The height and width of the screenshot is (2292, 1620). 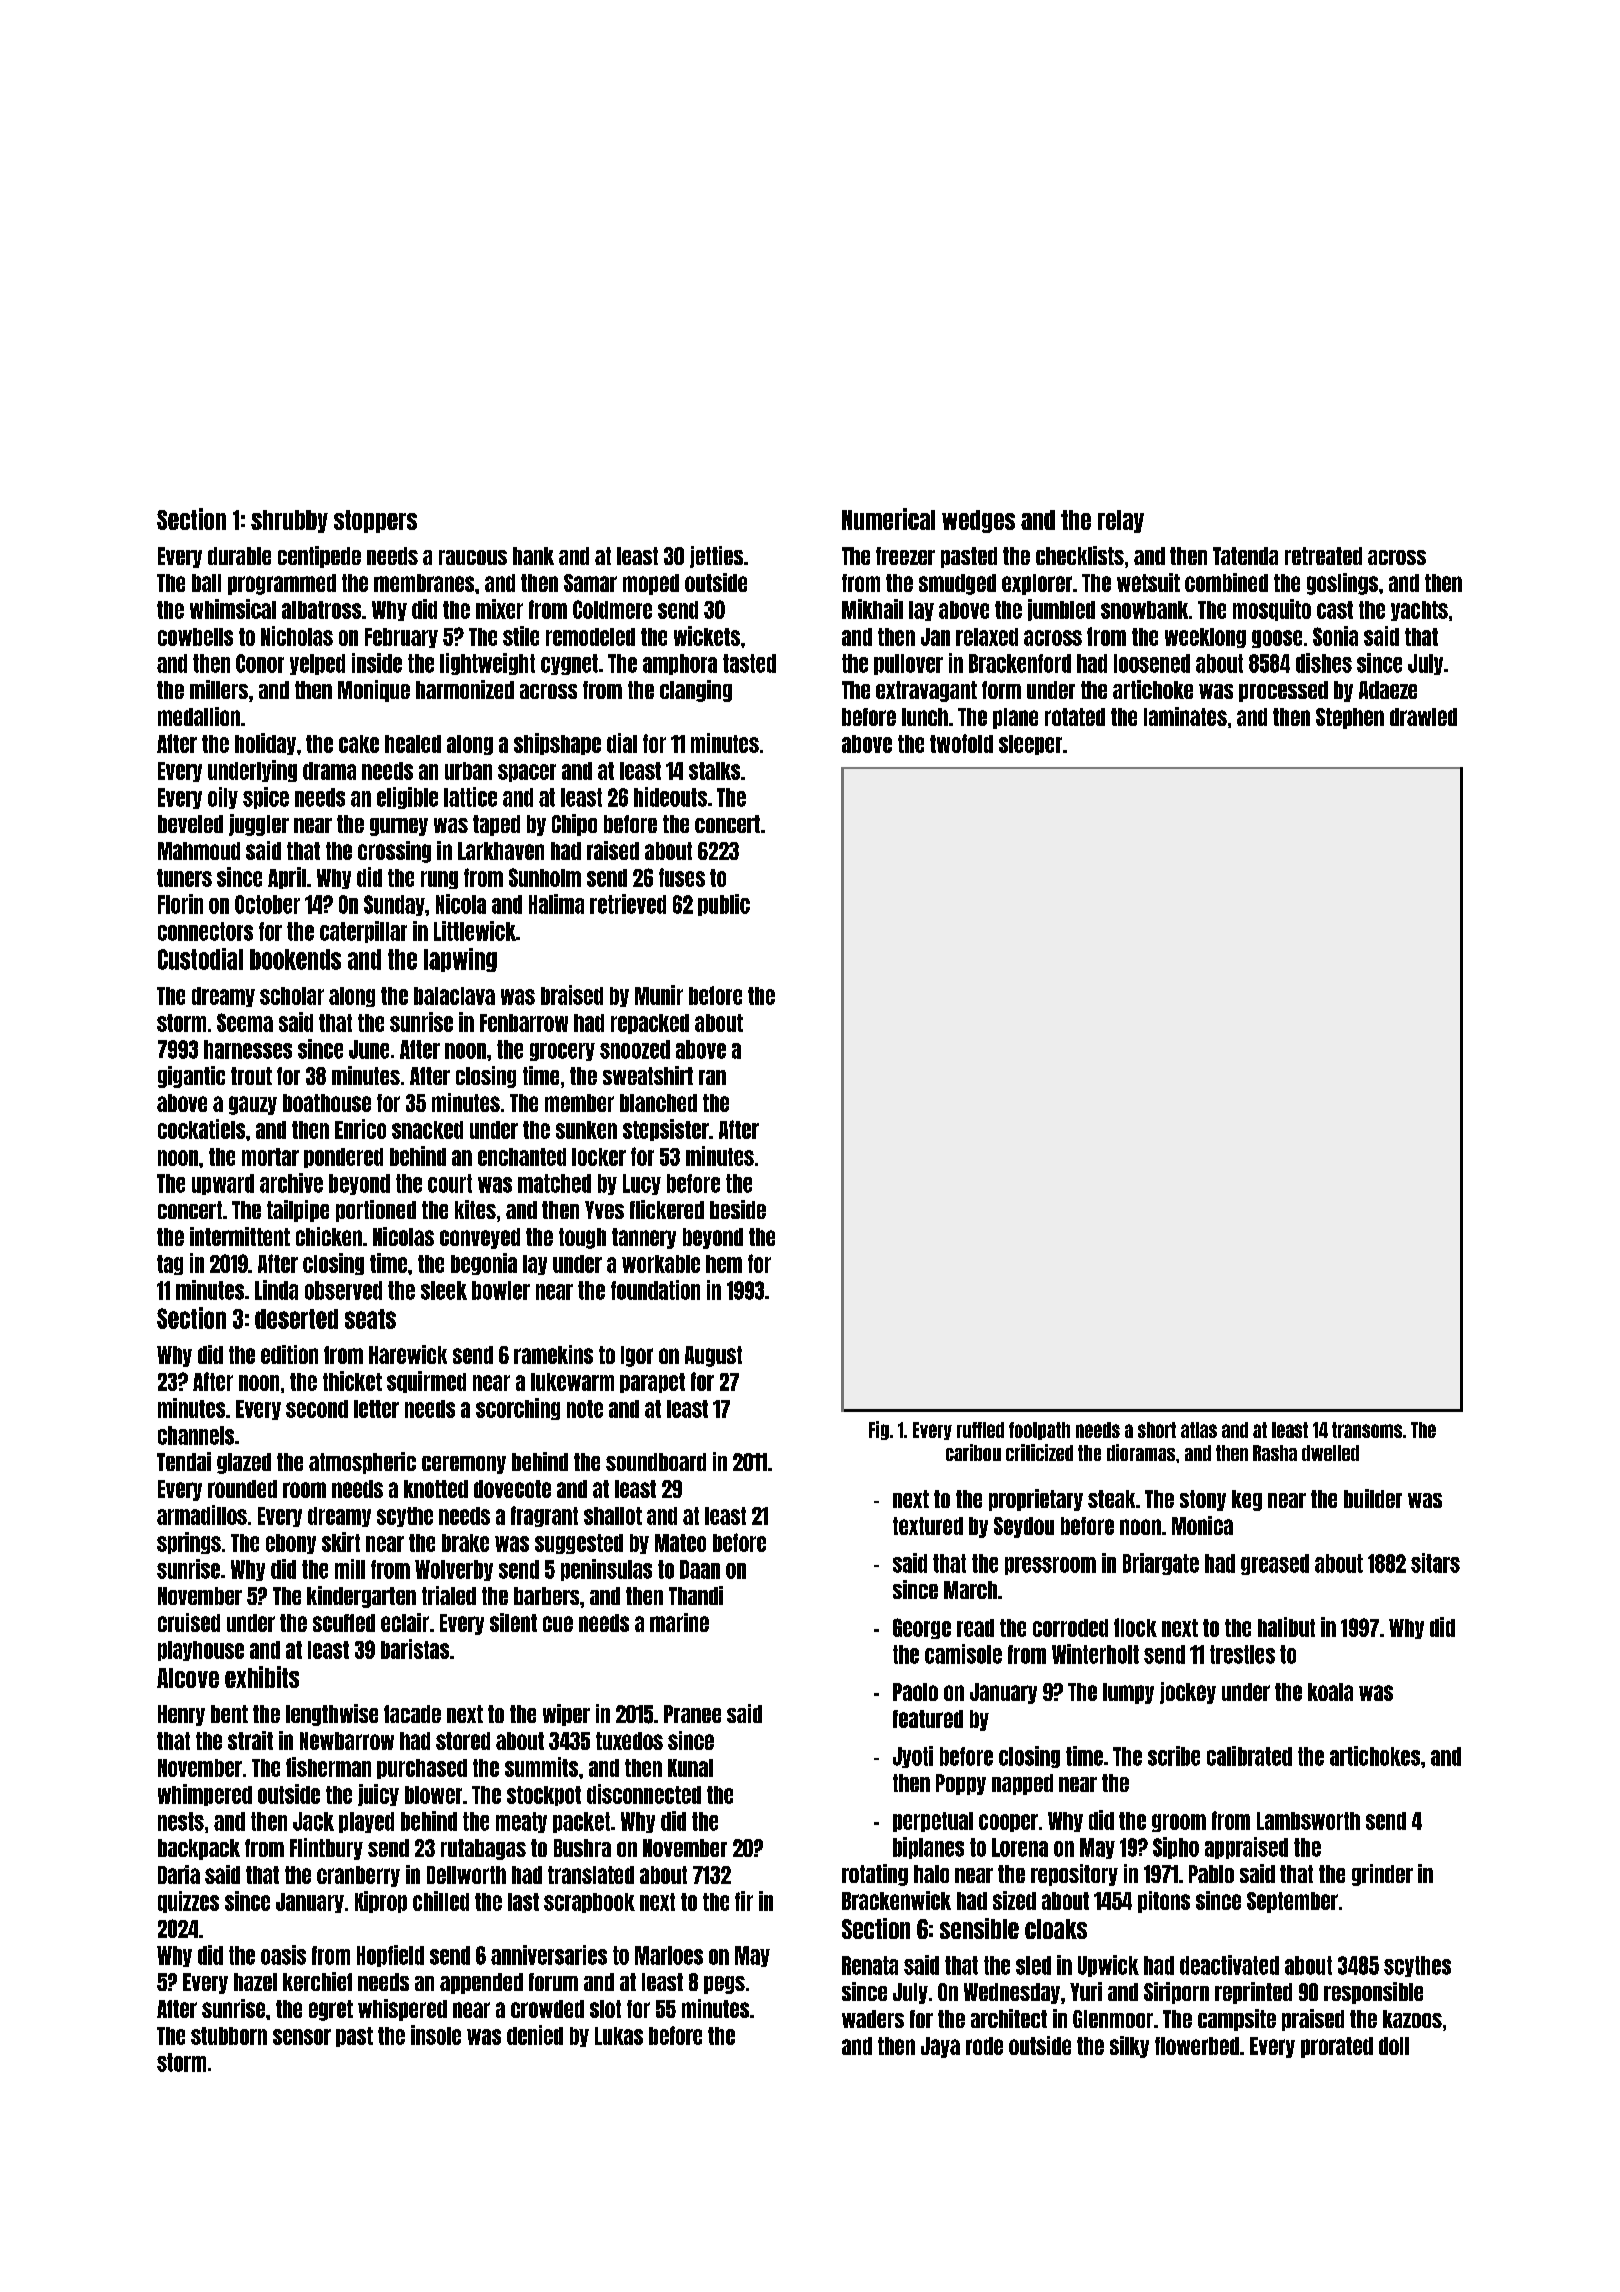 I want to click on Stephen, so click(x=1350, y=718).
